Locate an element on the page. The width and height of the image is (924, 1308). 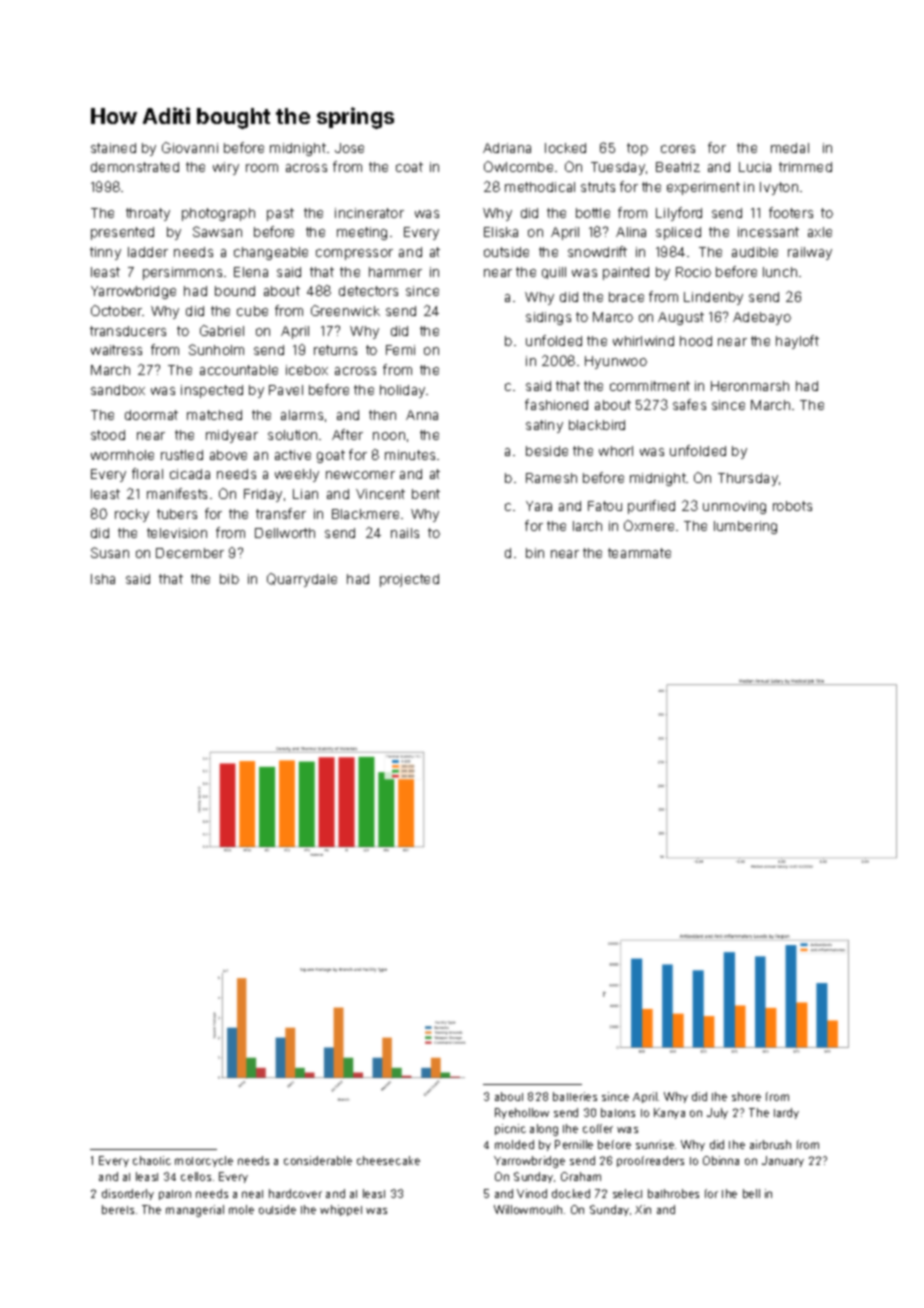
Ryehollow is located at coordinates (522, 1113).
